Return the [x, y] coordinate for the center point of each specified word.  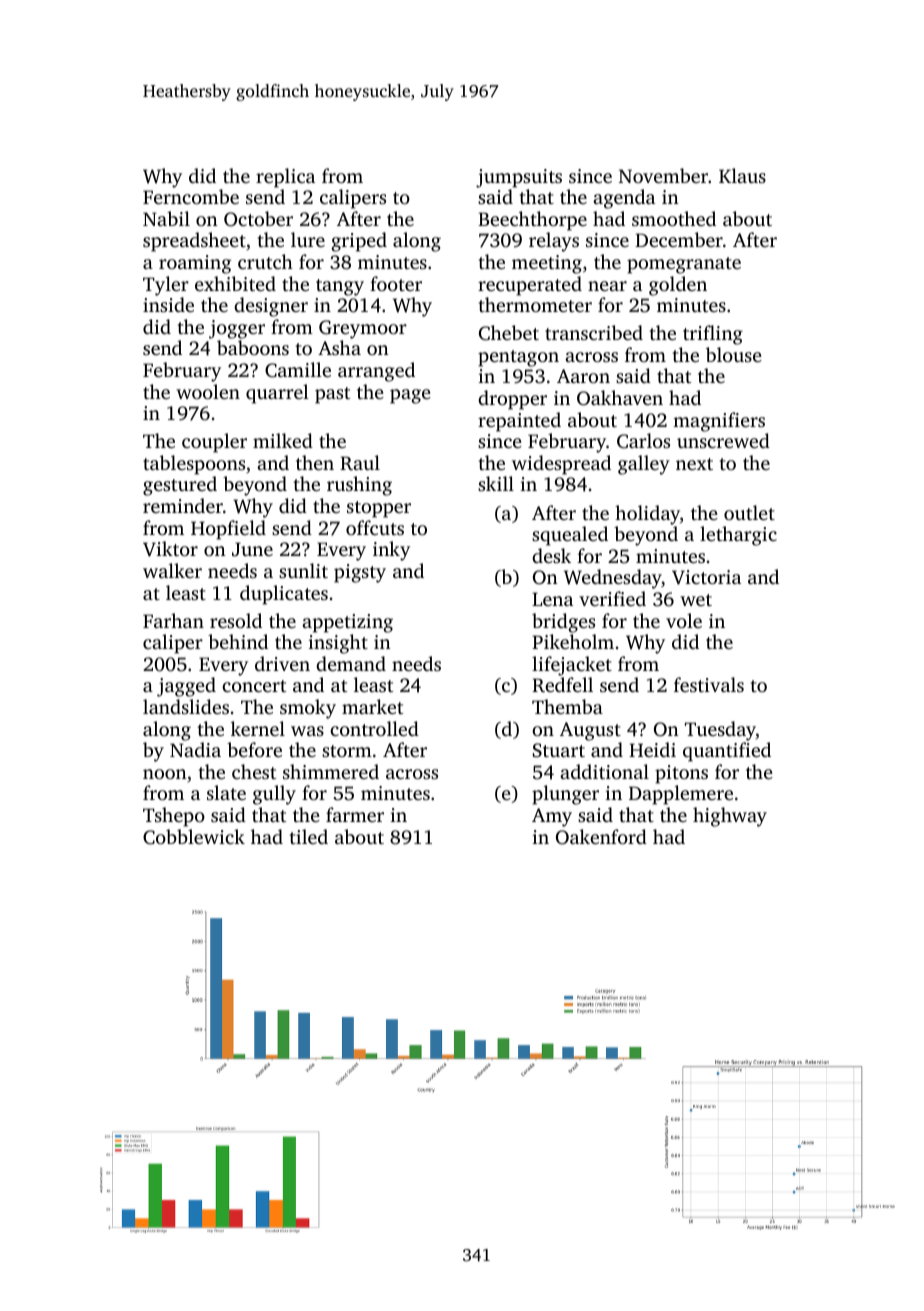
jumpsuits [519, 178]
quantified [727, 752]
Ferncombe [191, 196]
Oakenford [601, 837]
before [254, 749]
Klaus [742, 175]
